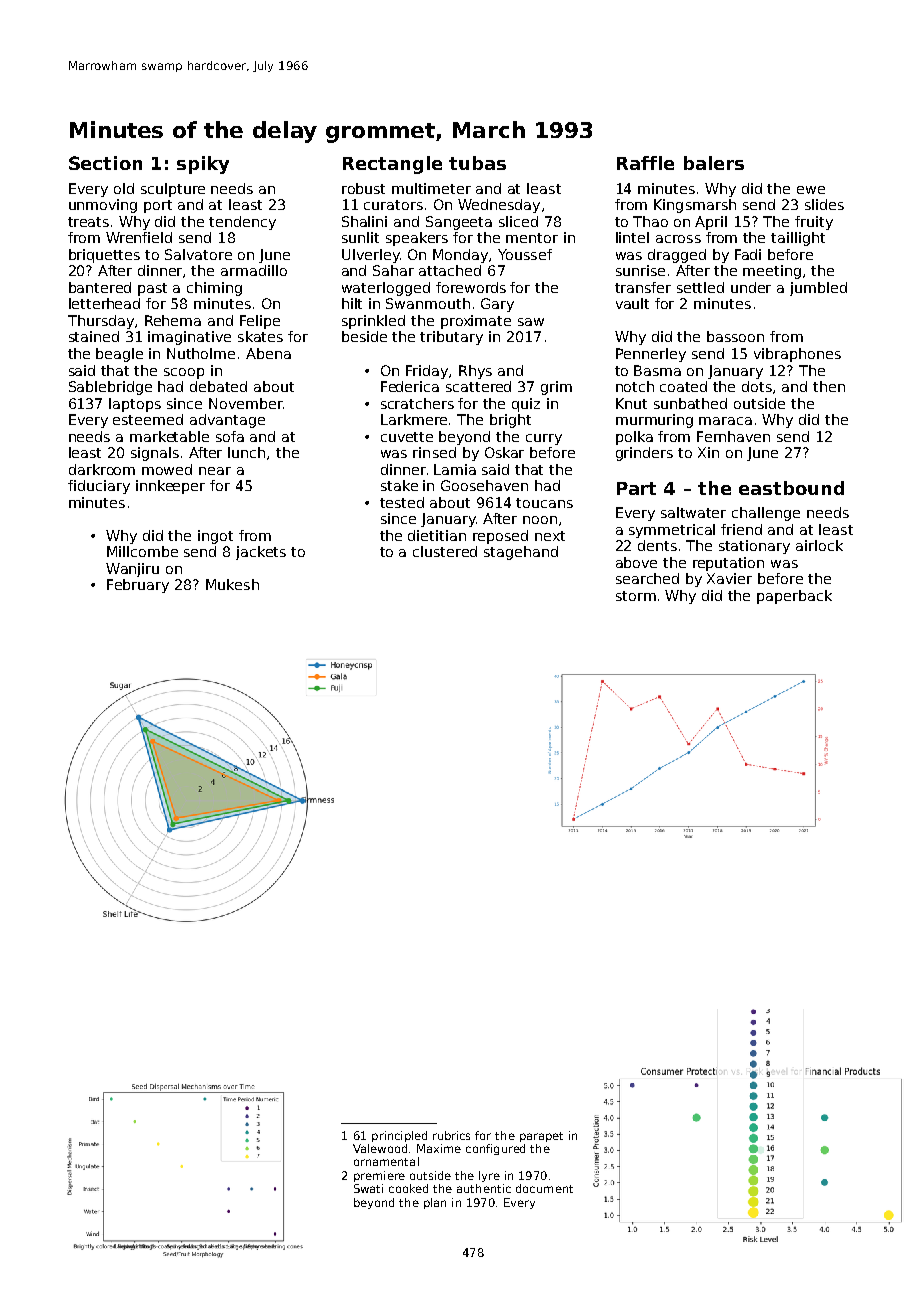 The image size is (924, 1308). What do you see at coordinates (445, 551) in the image?
I see `clustered` at bounding box center [445, 551].
